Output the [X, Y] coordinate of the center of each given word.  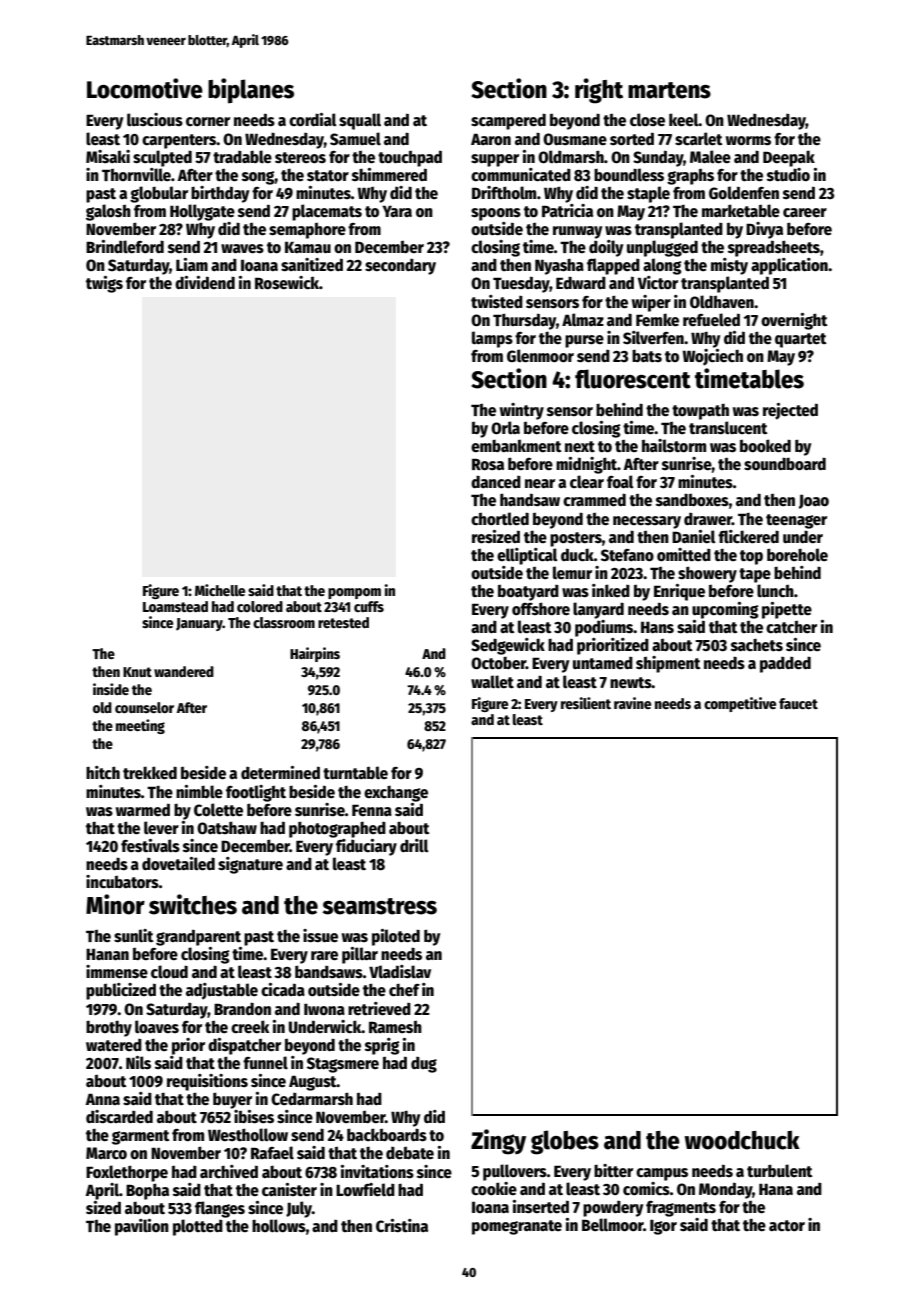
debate [410, 1153]
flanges [220, 1209]
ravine [632, 703]
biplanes [251, 91]
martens [669, 90]
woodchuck [742, 1140]
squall [360, 121]
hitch [103, 772]
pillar [360, 955]
